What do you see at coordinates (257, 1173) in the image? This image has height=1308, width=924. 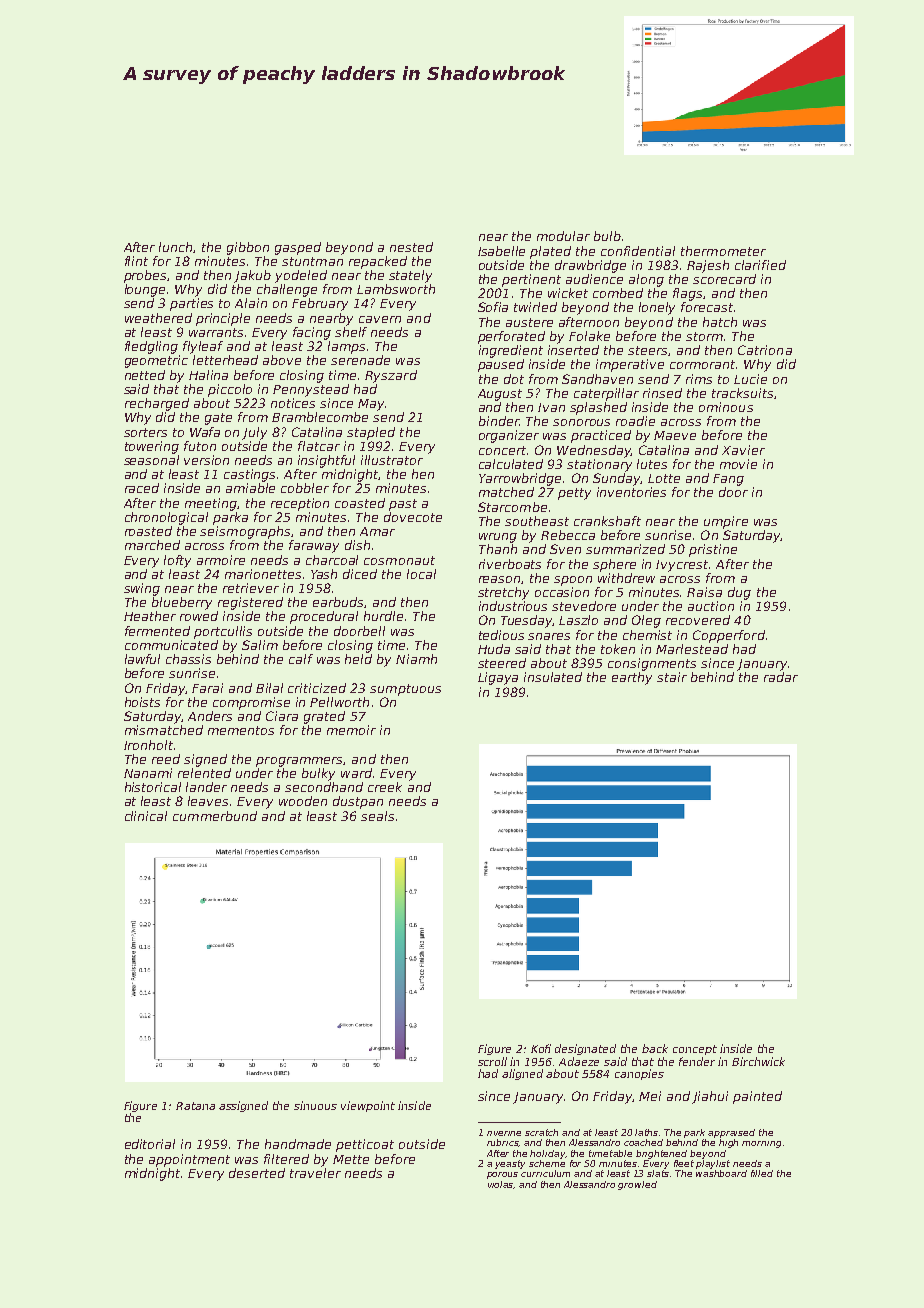 I see `deserted` at bounding box center [257, 1173].
